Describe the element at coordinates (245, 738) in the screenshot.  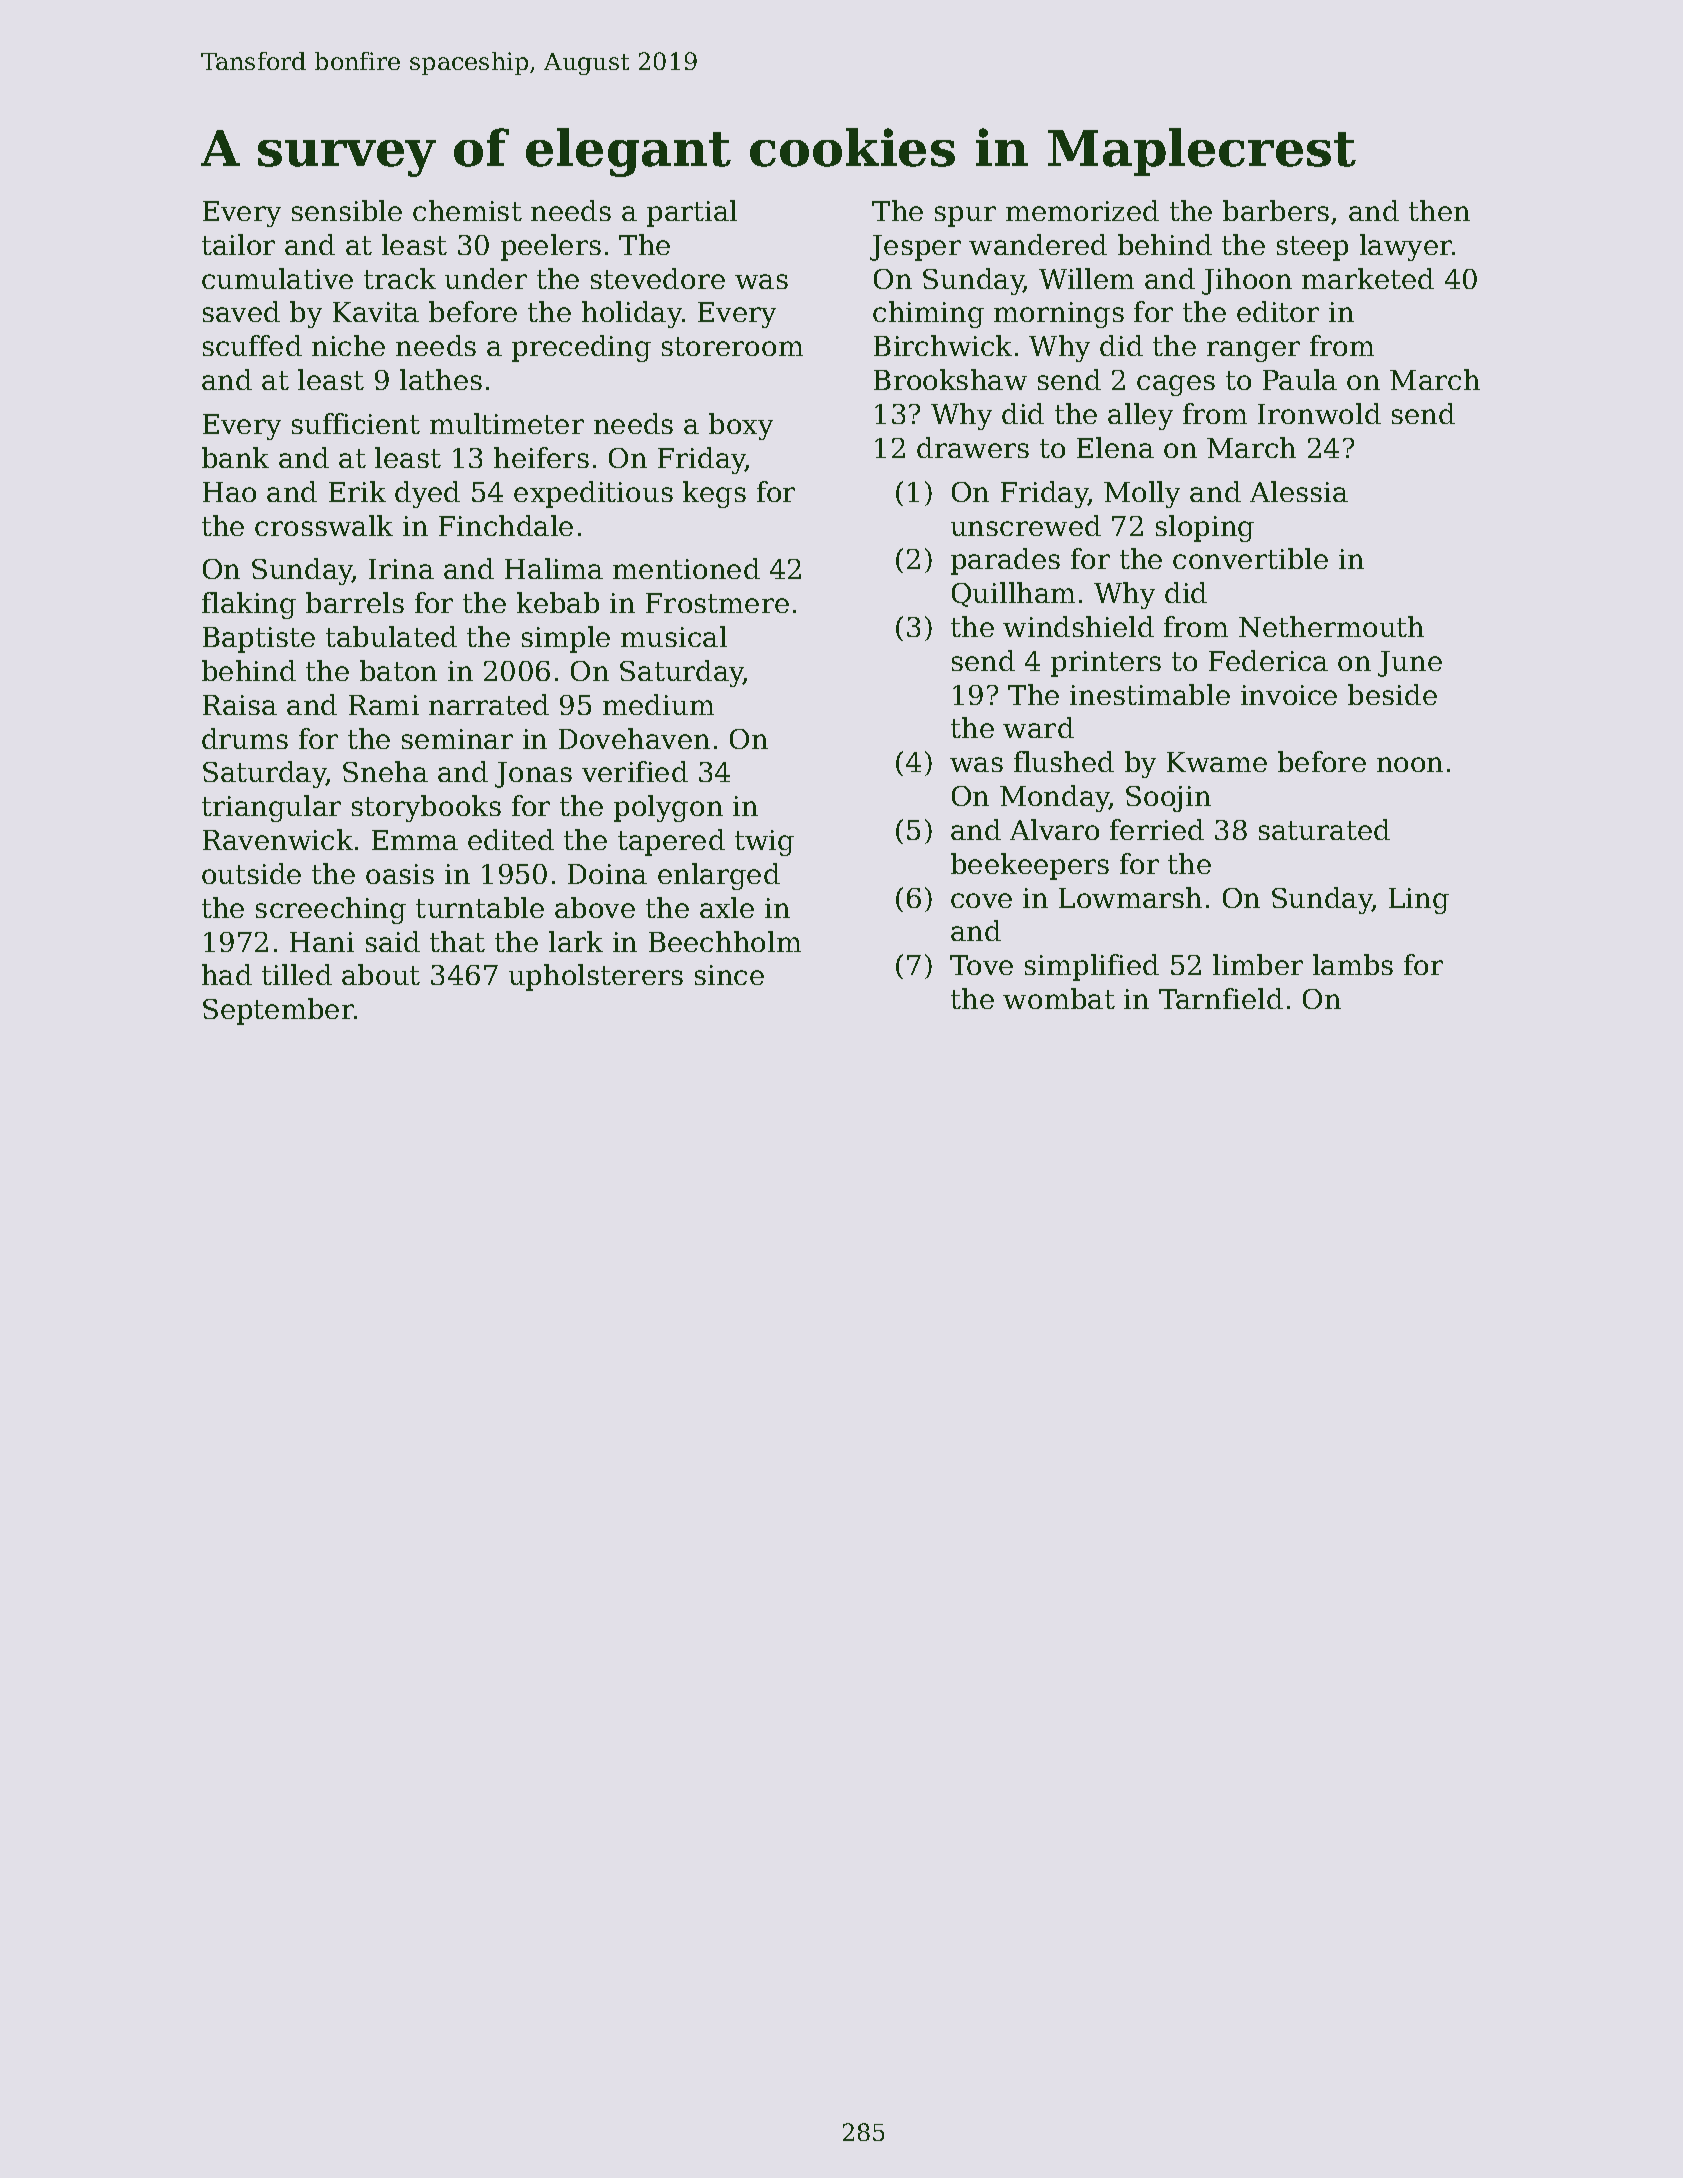
I see `drums` at that location.
